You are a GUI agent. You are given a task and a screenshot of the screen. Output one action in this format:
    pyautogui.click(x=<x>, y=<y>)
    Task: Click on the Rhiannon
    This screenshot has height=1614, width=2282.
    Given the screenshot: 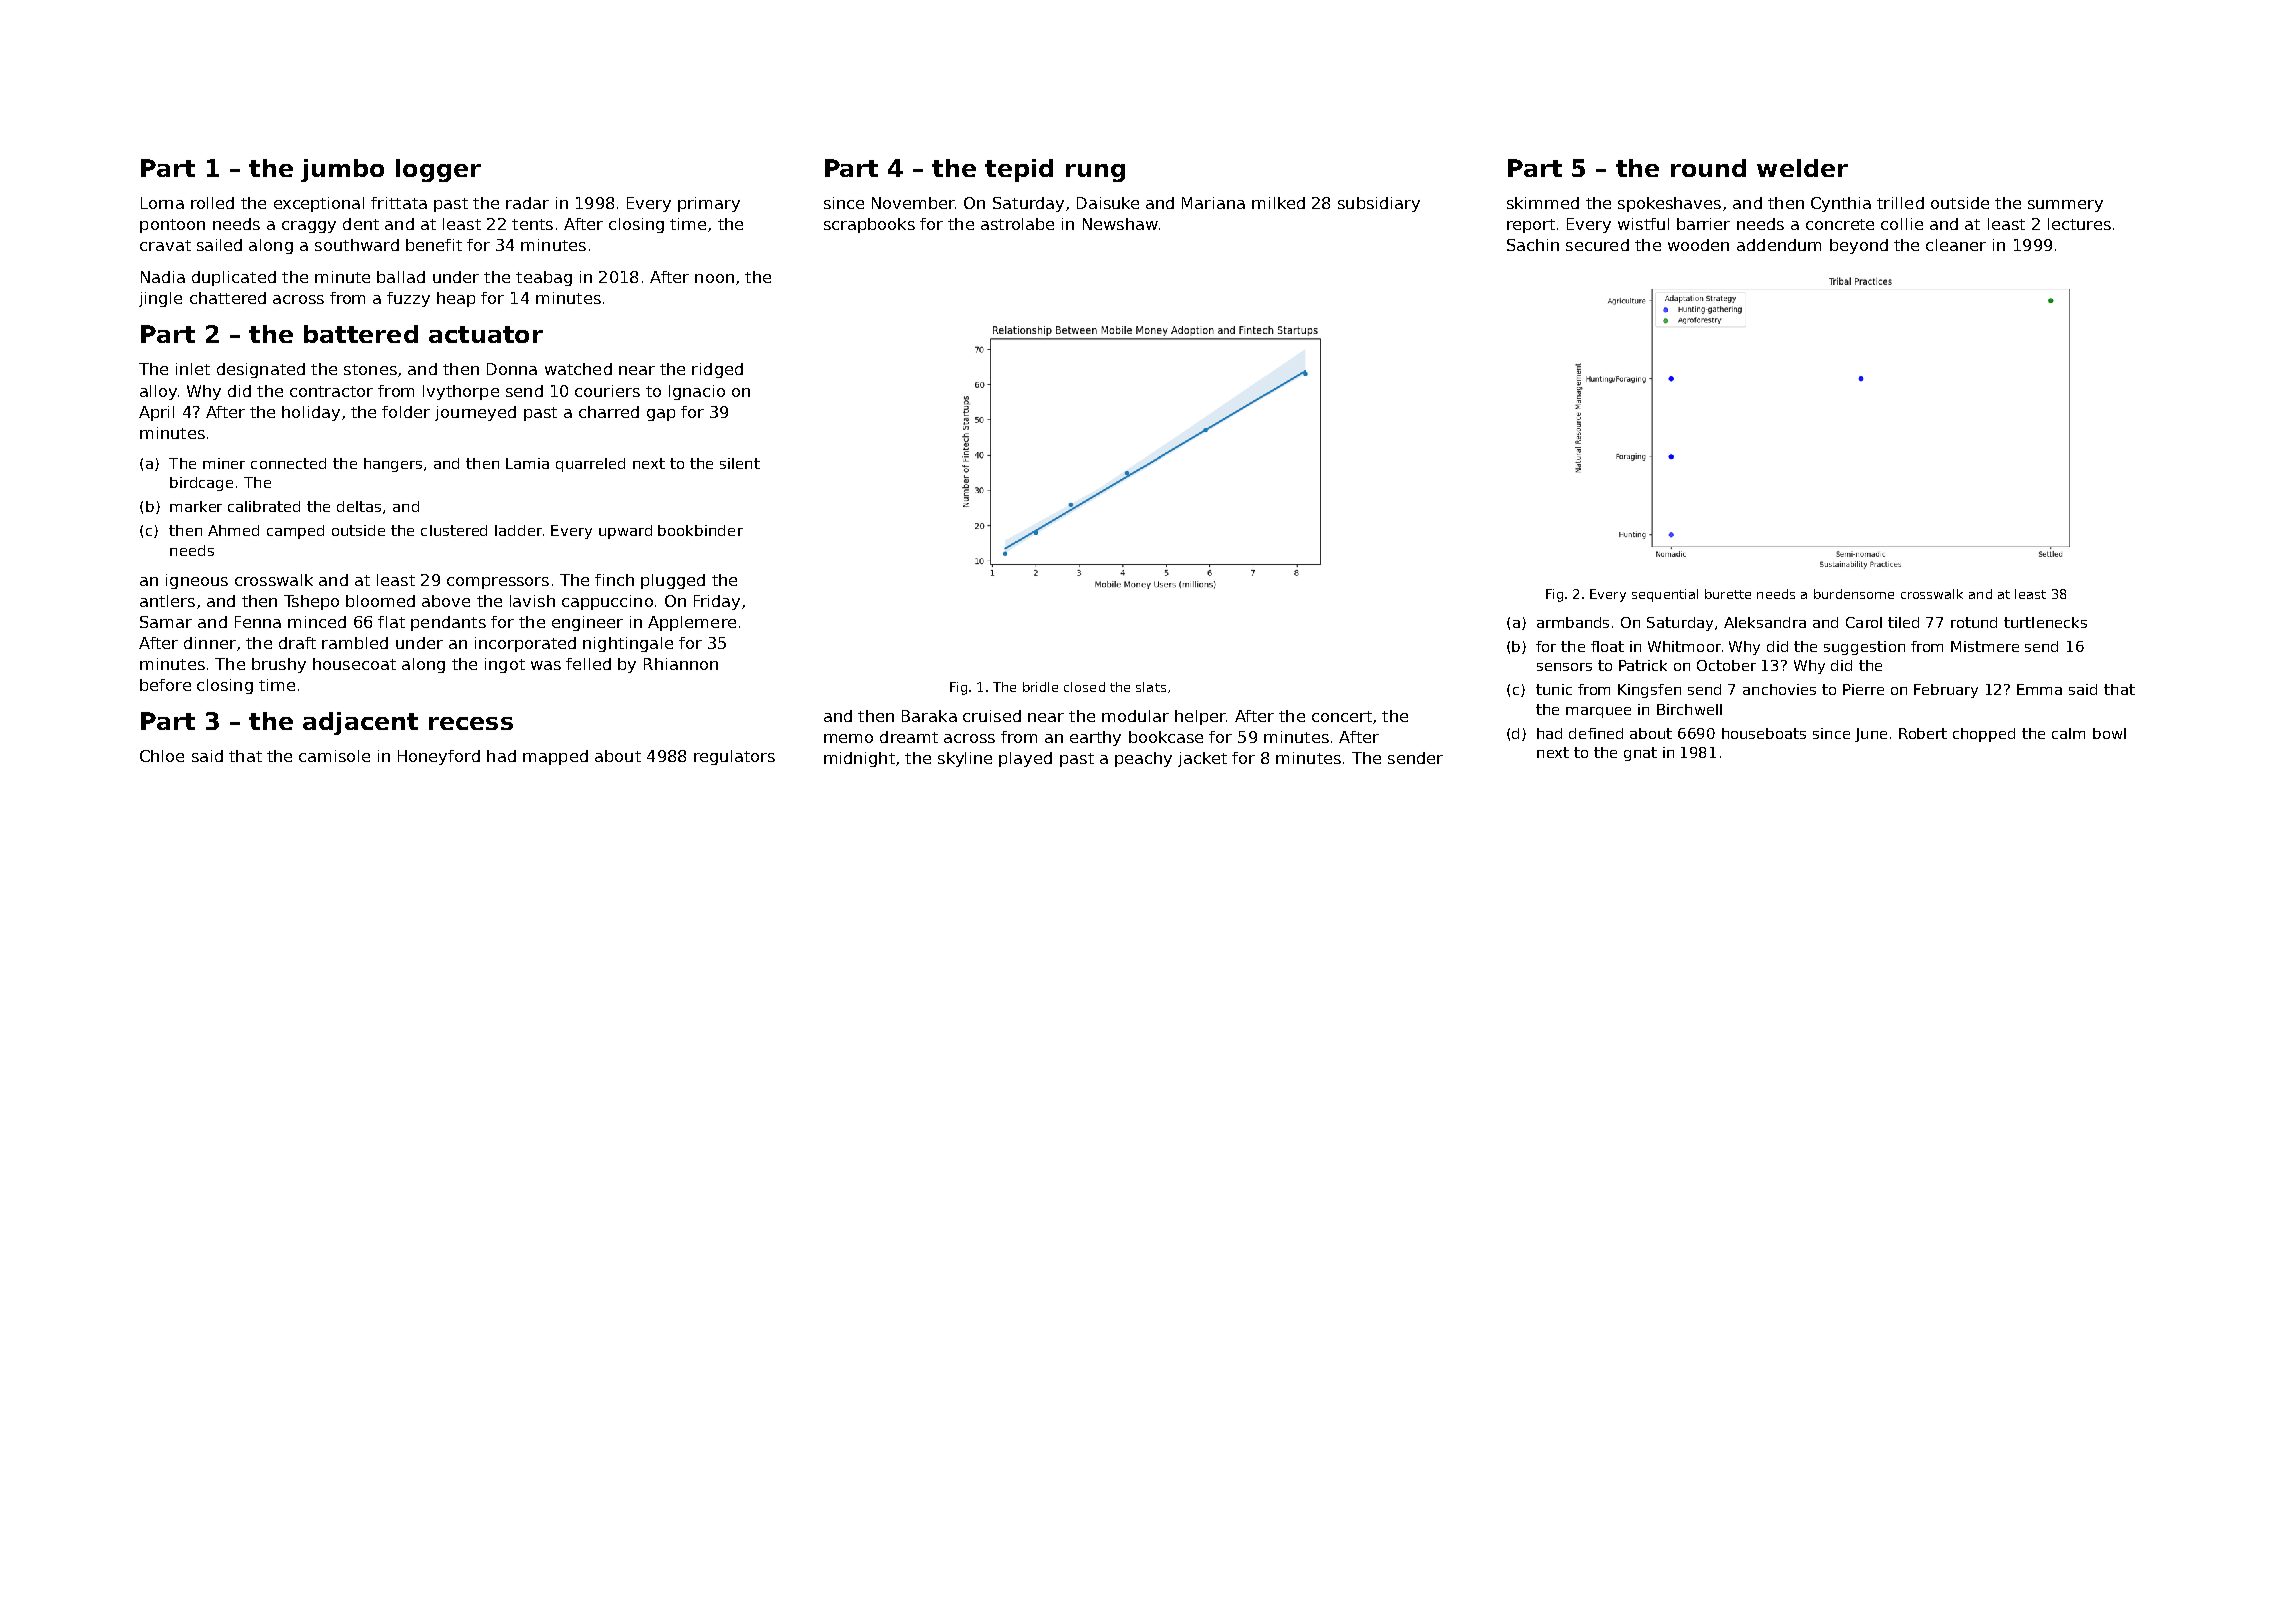 What is the action you would take?
    pyautogui.click(x=681, y=664)
